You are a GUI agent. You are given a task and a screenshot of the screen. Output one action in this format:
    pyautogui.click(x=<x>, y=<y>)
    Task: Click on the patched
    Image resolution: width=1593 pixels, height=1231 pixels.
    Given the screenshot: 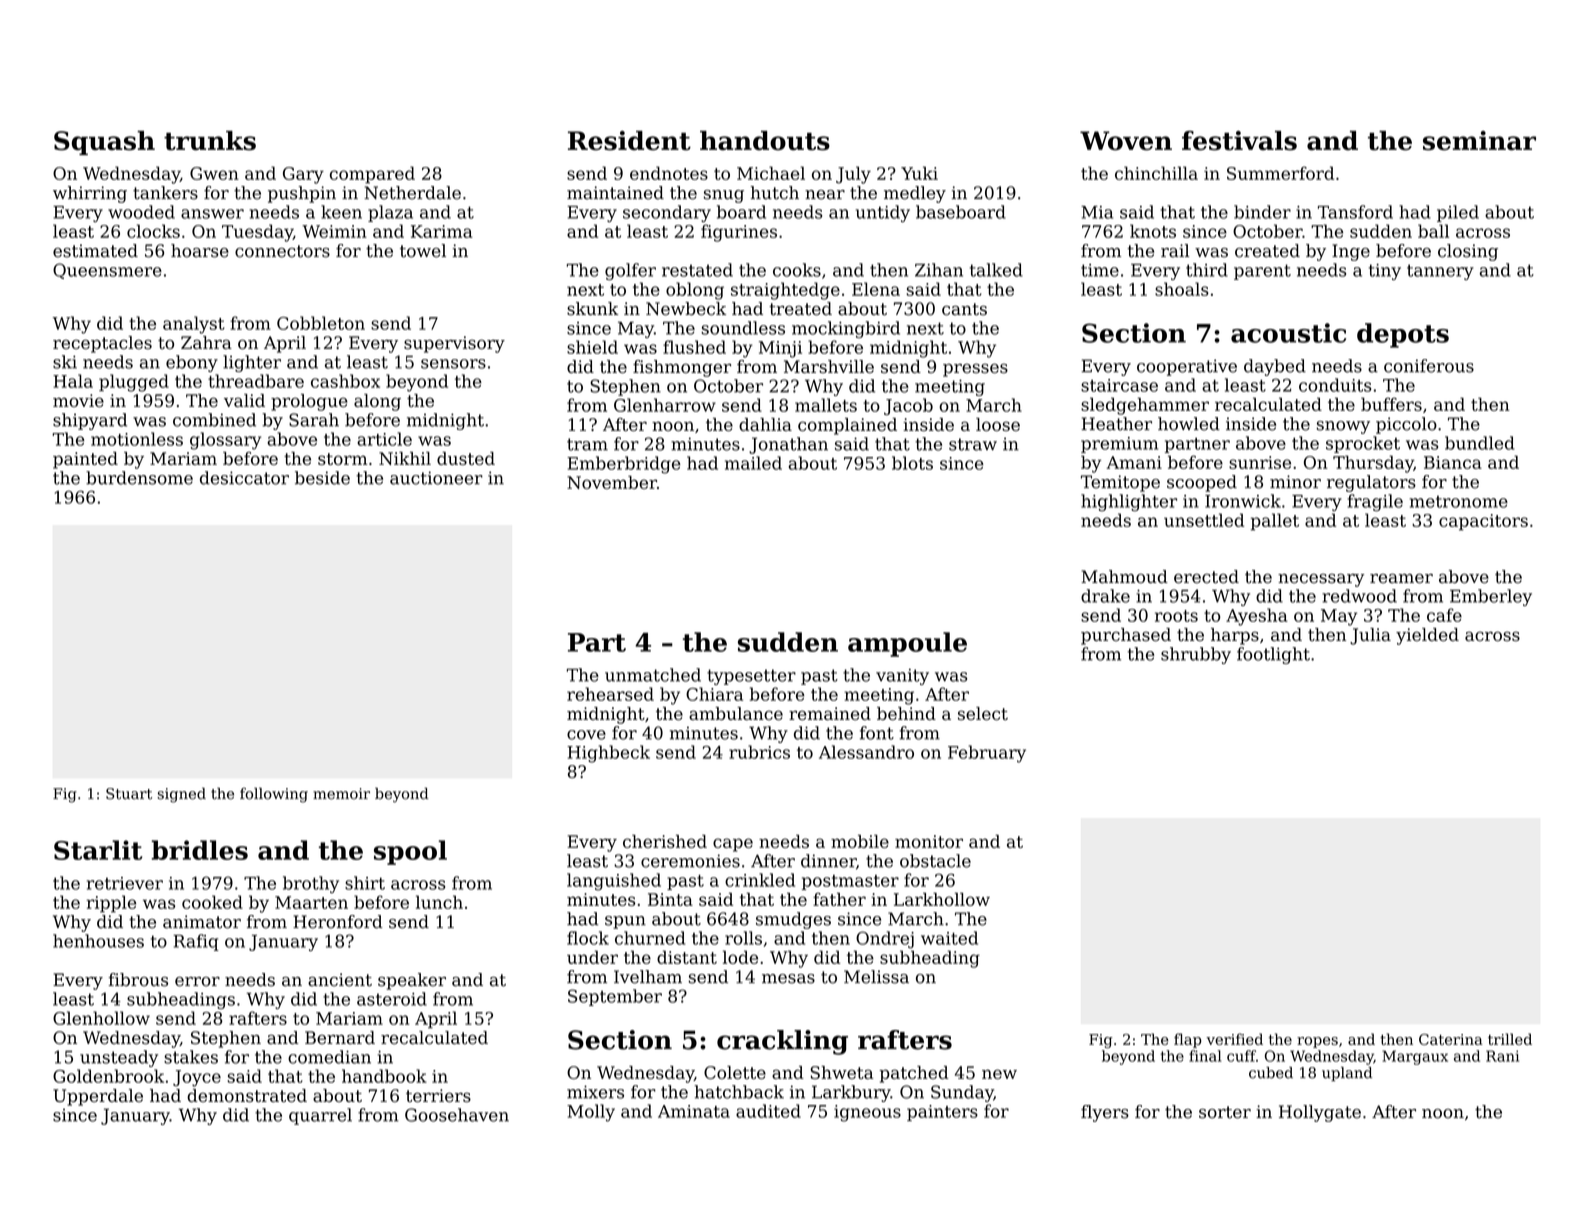 What is the action you would take?
    pyautogui.click(x=914, y=1074)
